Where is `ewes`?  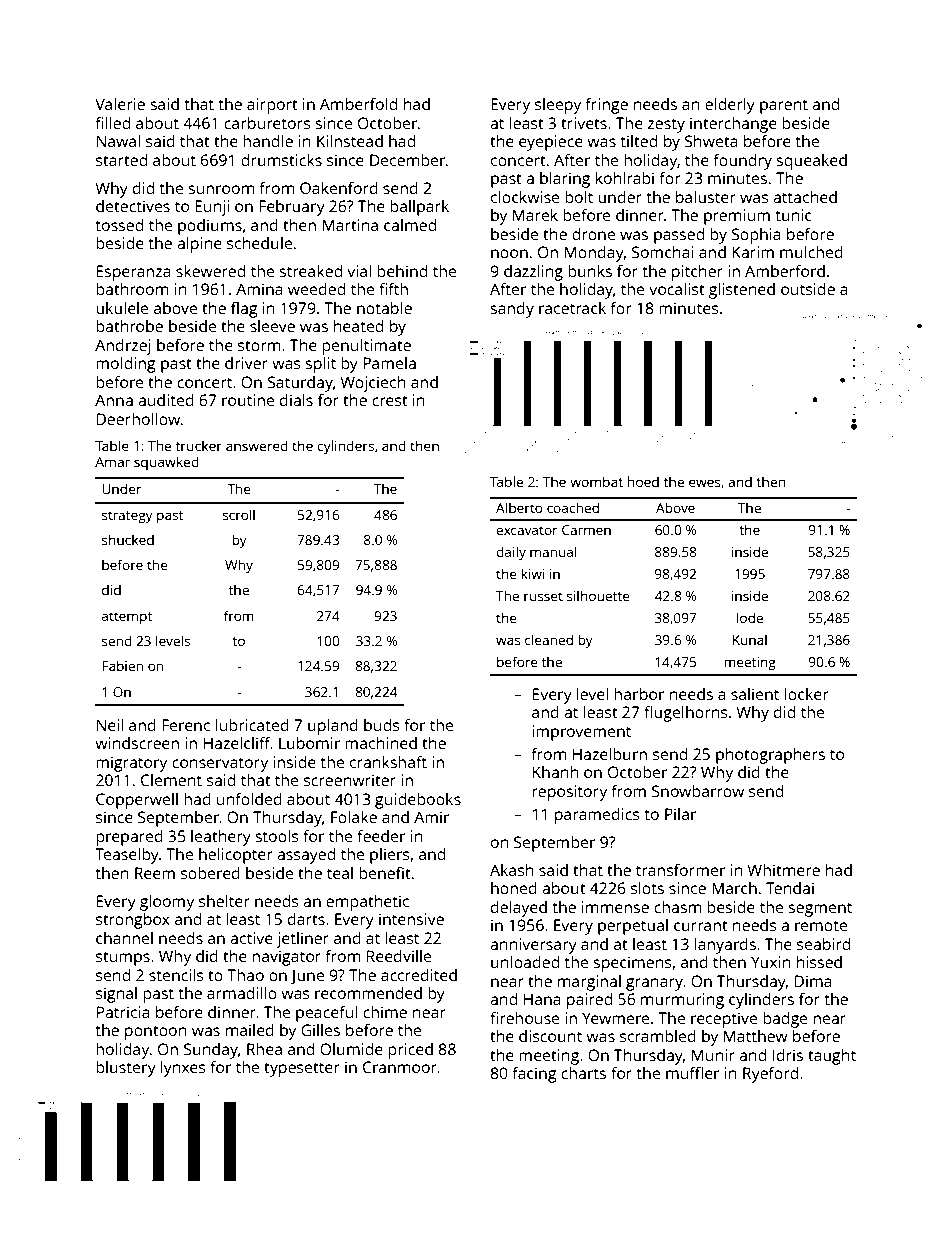
ewes is located at coordinates (705, 483).
